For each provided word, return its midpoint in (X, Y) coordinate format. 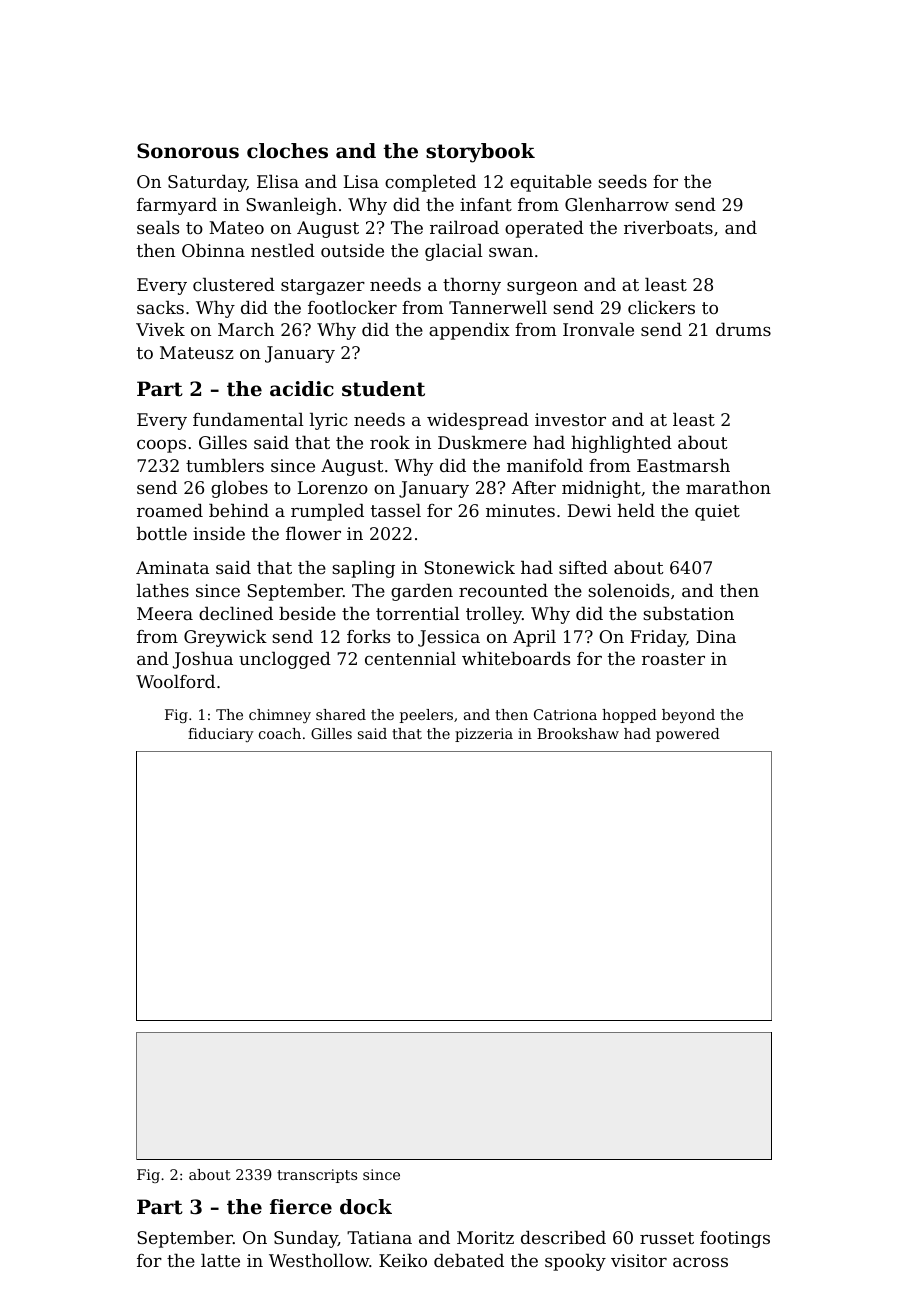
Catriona (565, 714)
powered (688, 735)
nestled (283, 250)
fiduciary (221, 735)
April (534, 638)
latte (220, 1260)
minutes (520, 510)
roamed (170, 510)
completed (430, 183)
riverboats (668, 227)
